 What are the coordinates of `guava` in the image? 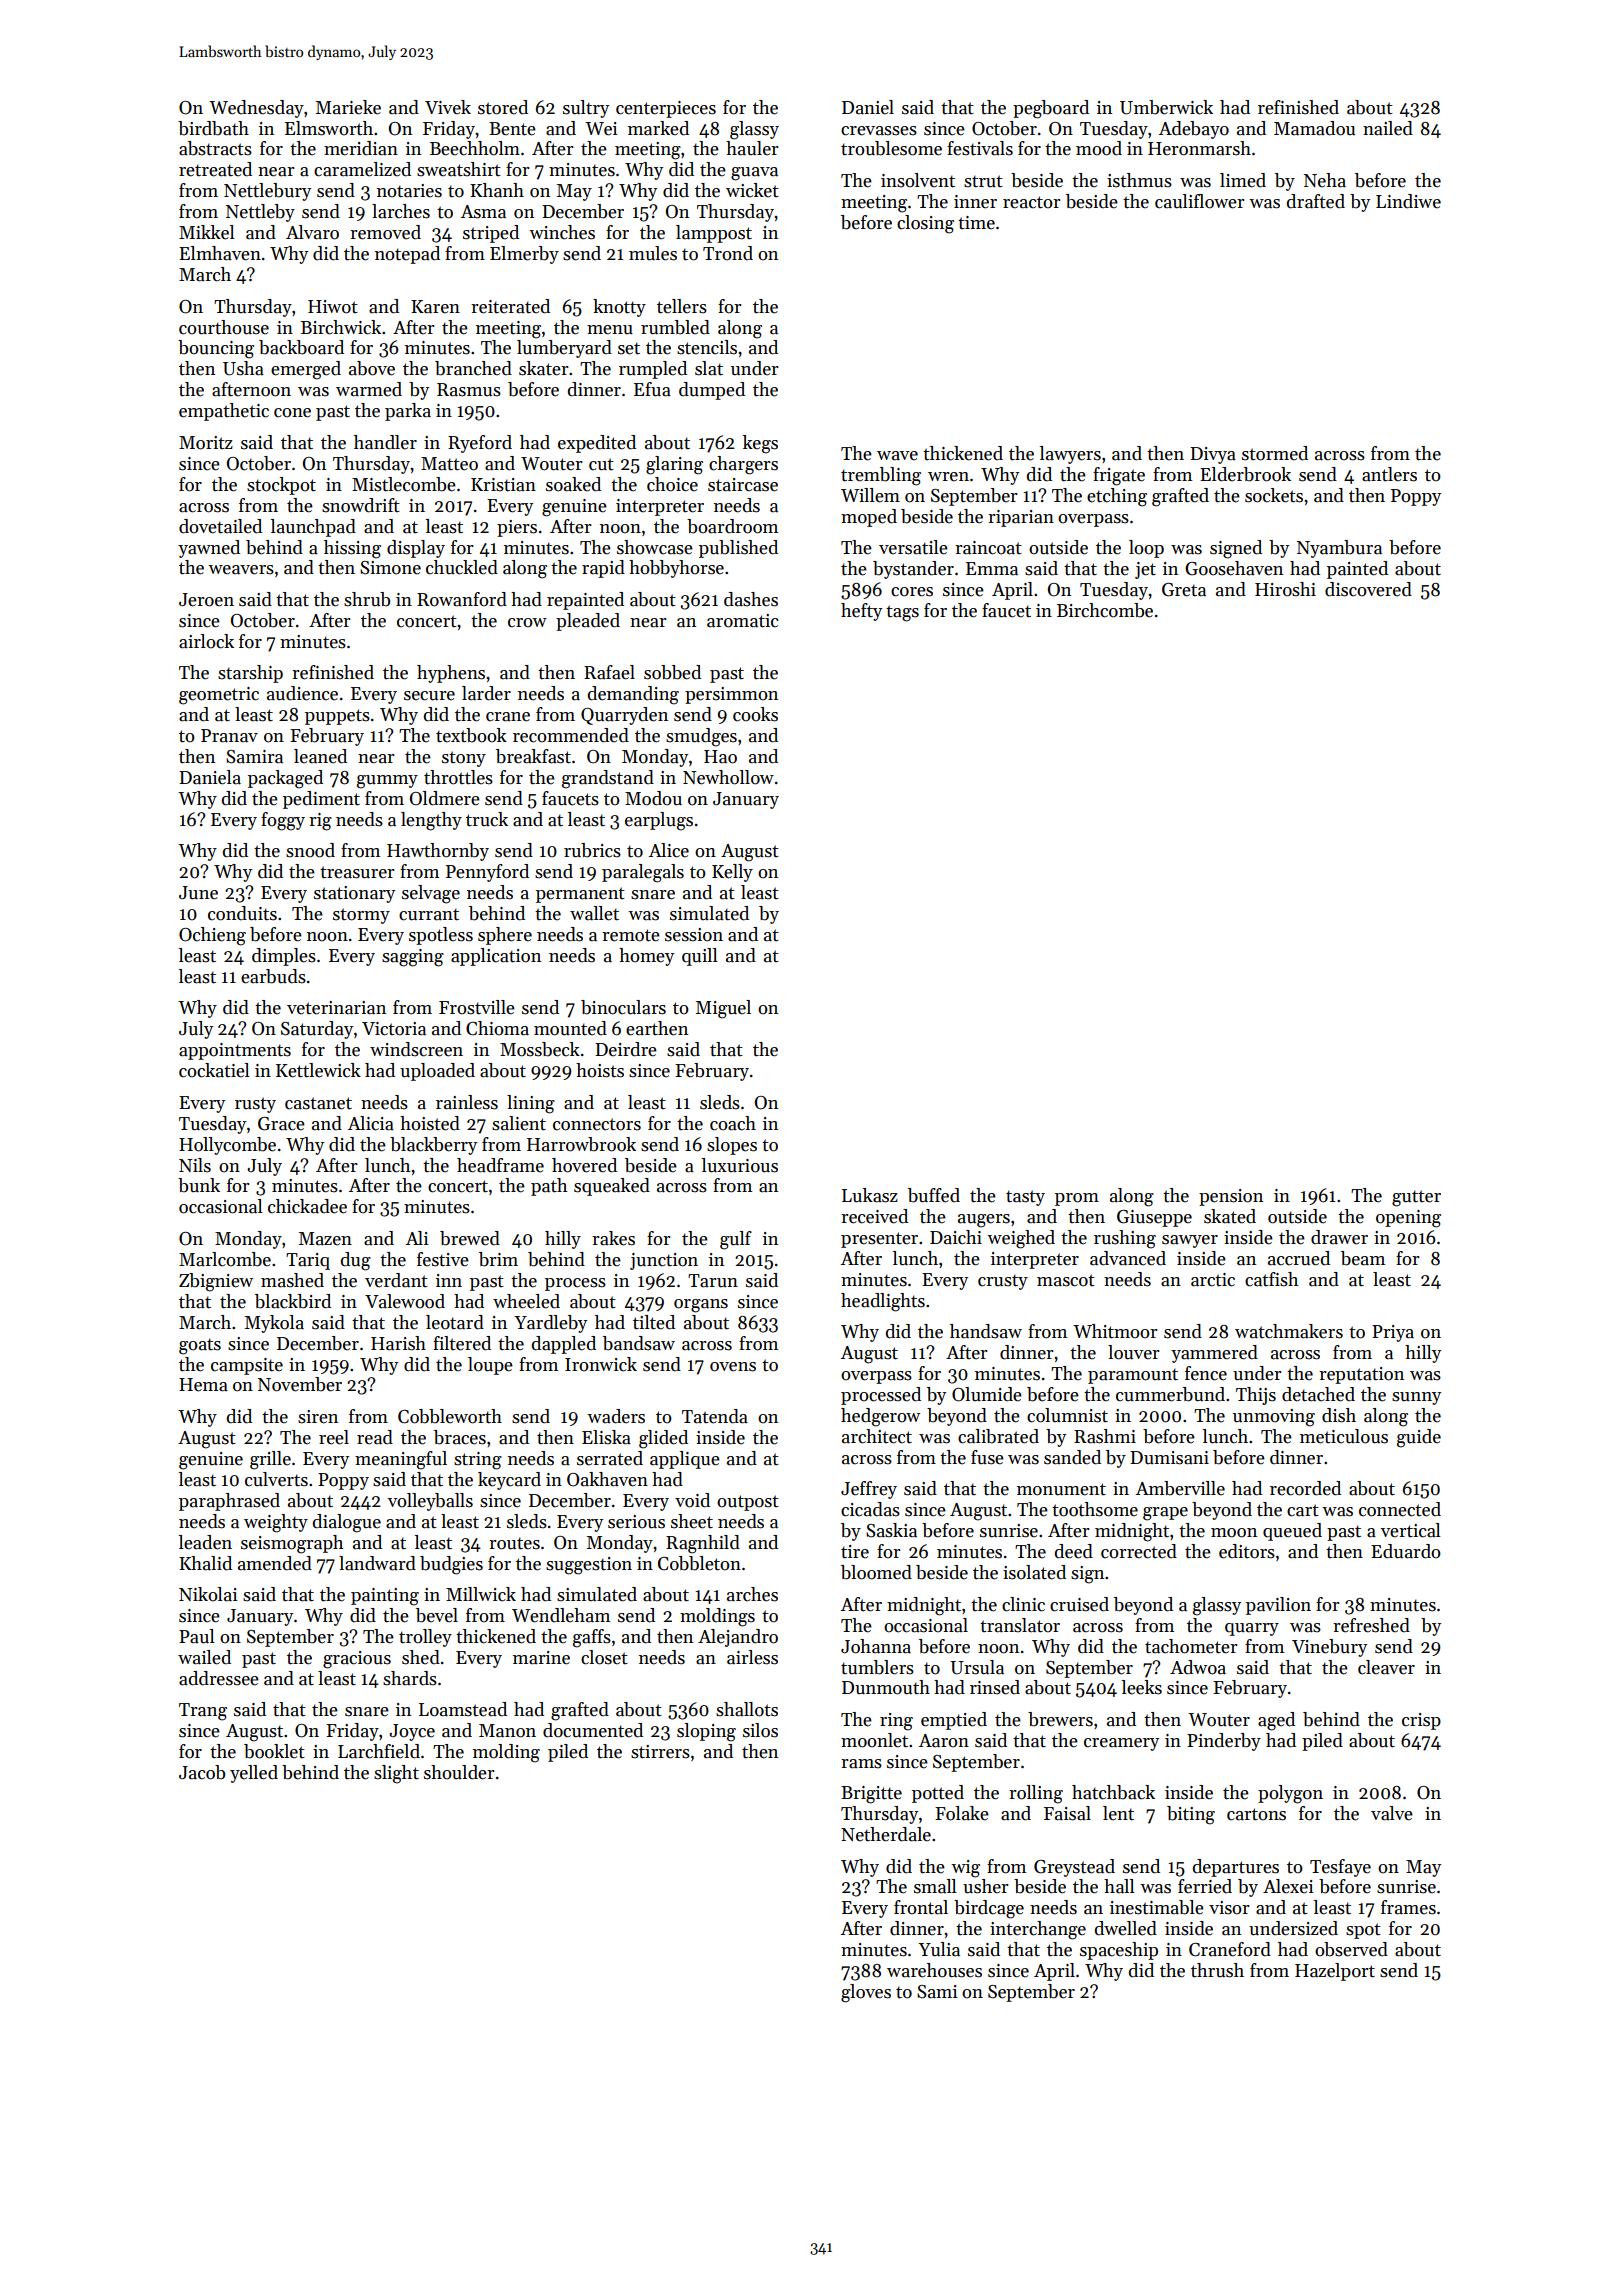 It's located at (754, 174).
